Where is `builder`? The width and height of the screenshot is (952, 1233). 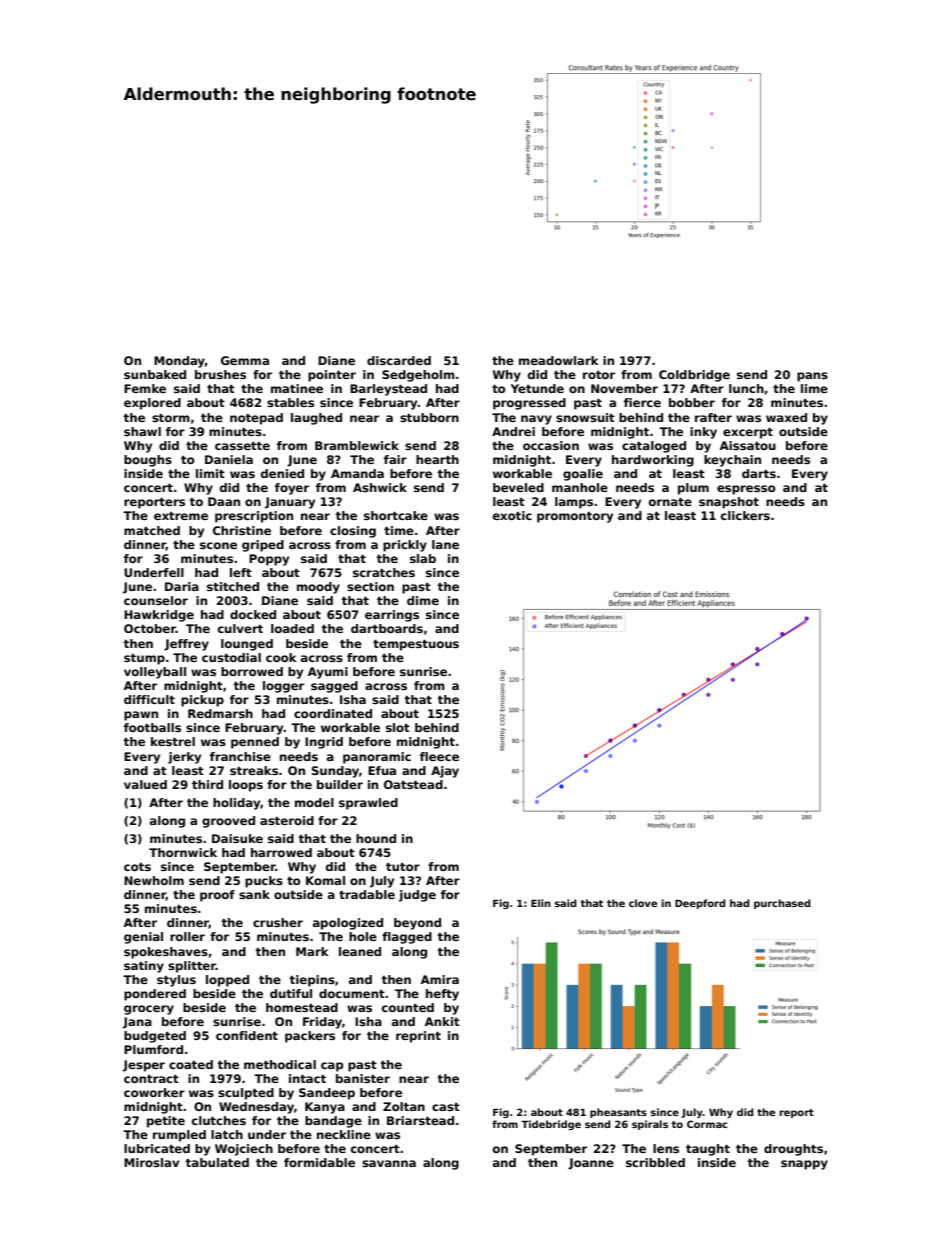
builder is located at coordinates (340, 784).
